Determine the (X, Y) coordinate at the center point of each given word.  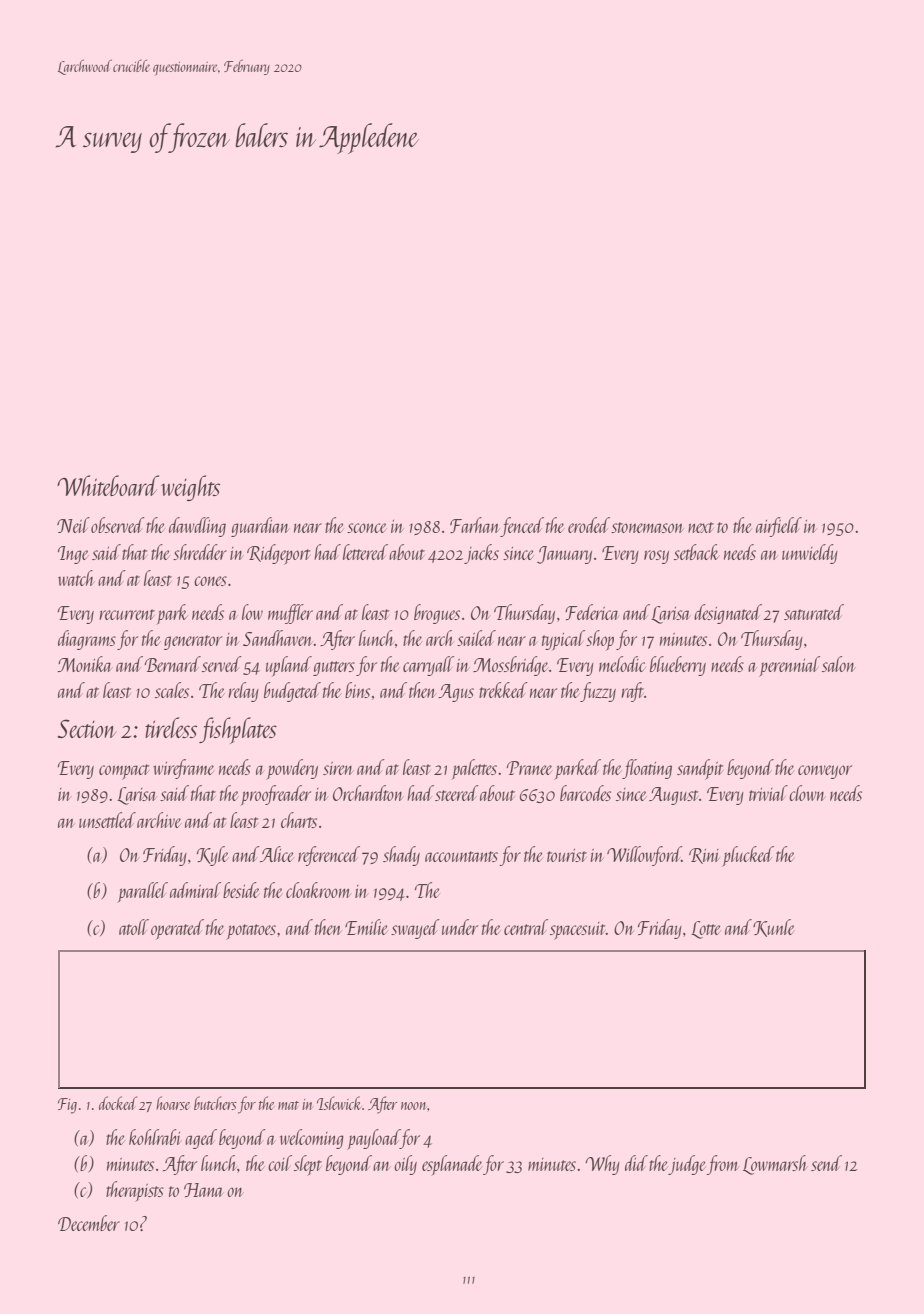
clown (807, 793)
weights (190, 488)
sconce (367, 528)
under (460, 927)
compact (124, 772)
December (89, 1223)
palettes (474, 769)
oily (405, 1165)
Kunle (774, 928)
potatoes (251, 932)
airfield (779, 527)
